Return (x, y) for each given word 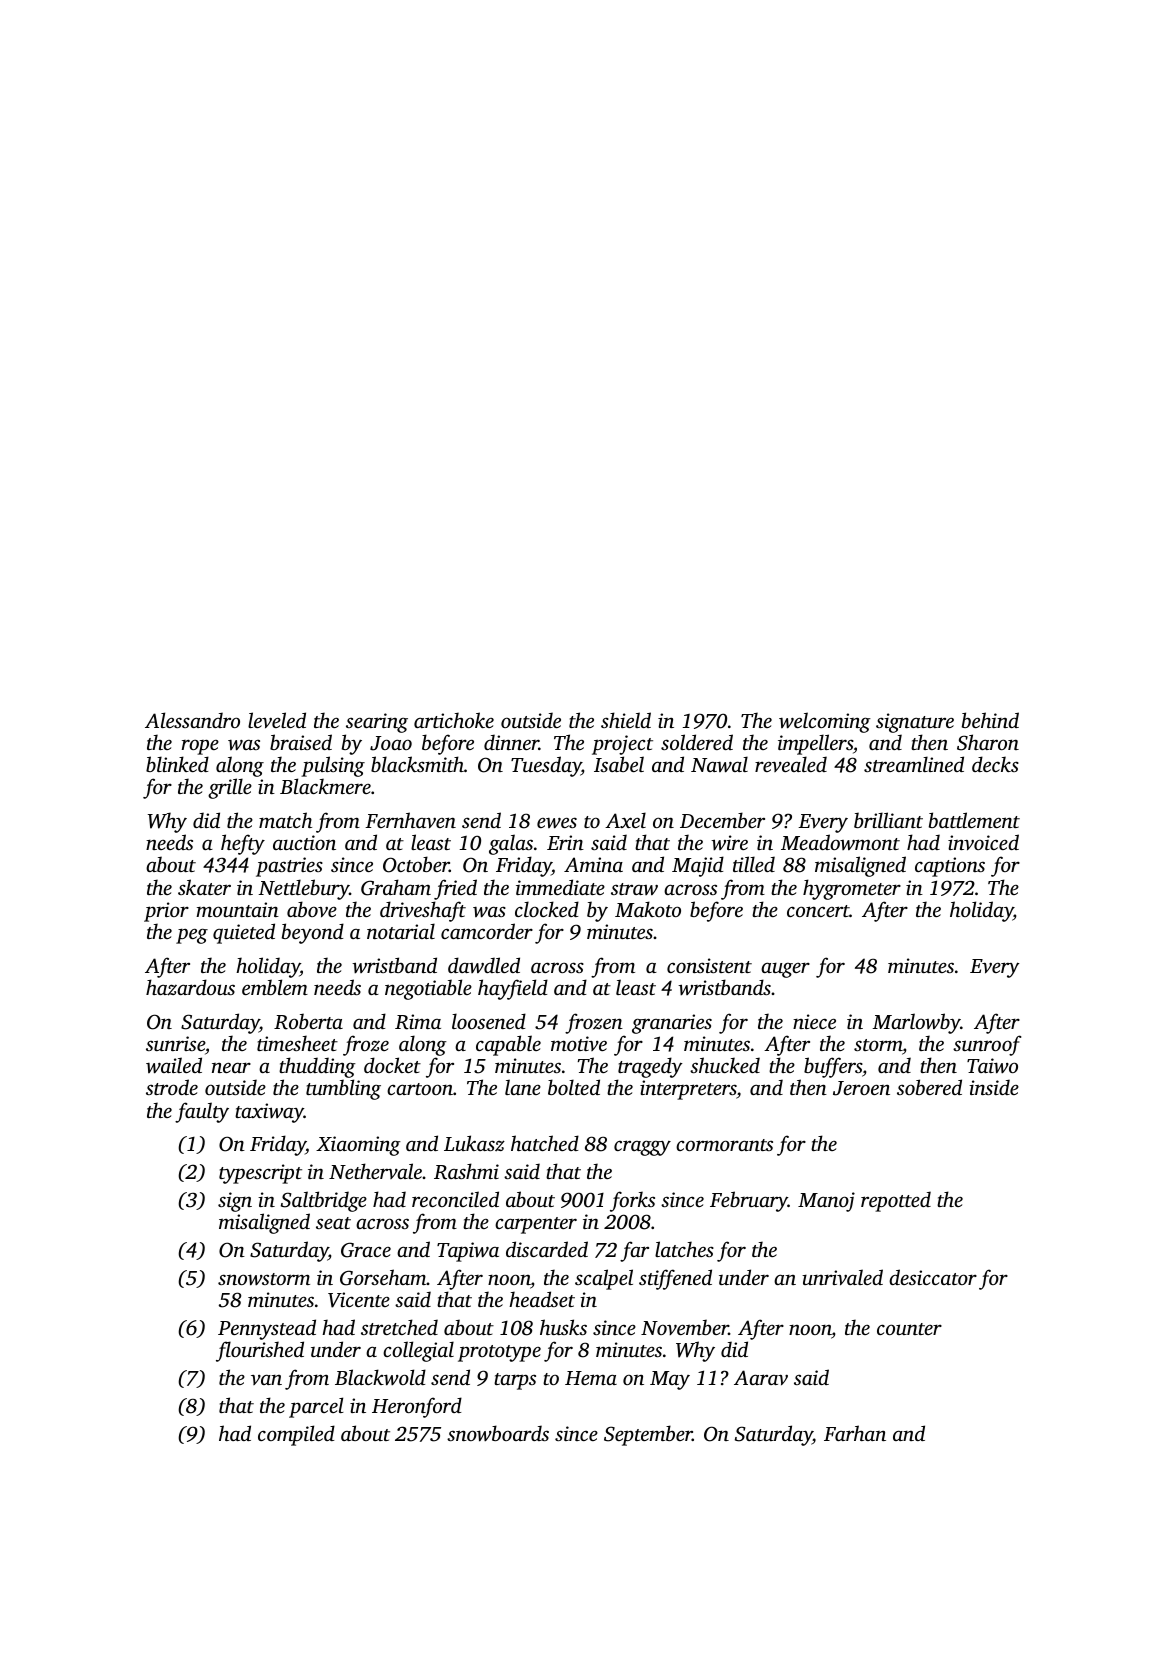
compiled (296, 1435)
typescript (260, 1174)
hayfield (513, 989)
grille (230, 789)
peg (192, 936)
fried (455, 889)
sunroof (987, 1045)
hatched (545, 1143)
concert (818, 911)
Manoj (826, 1202)
